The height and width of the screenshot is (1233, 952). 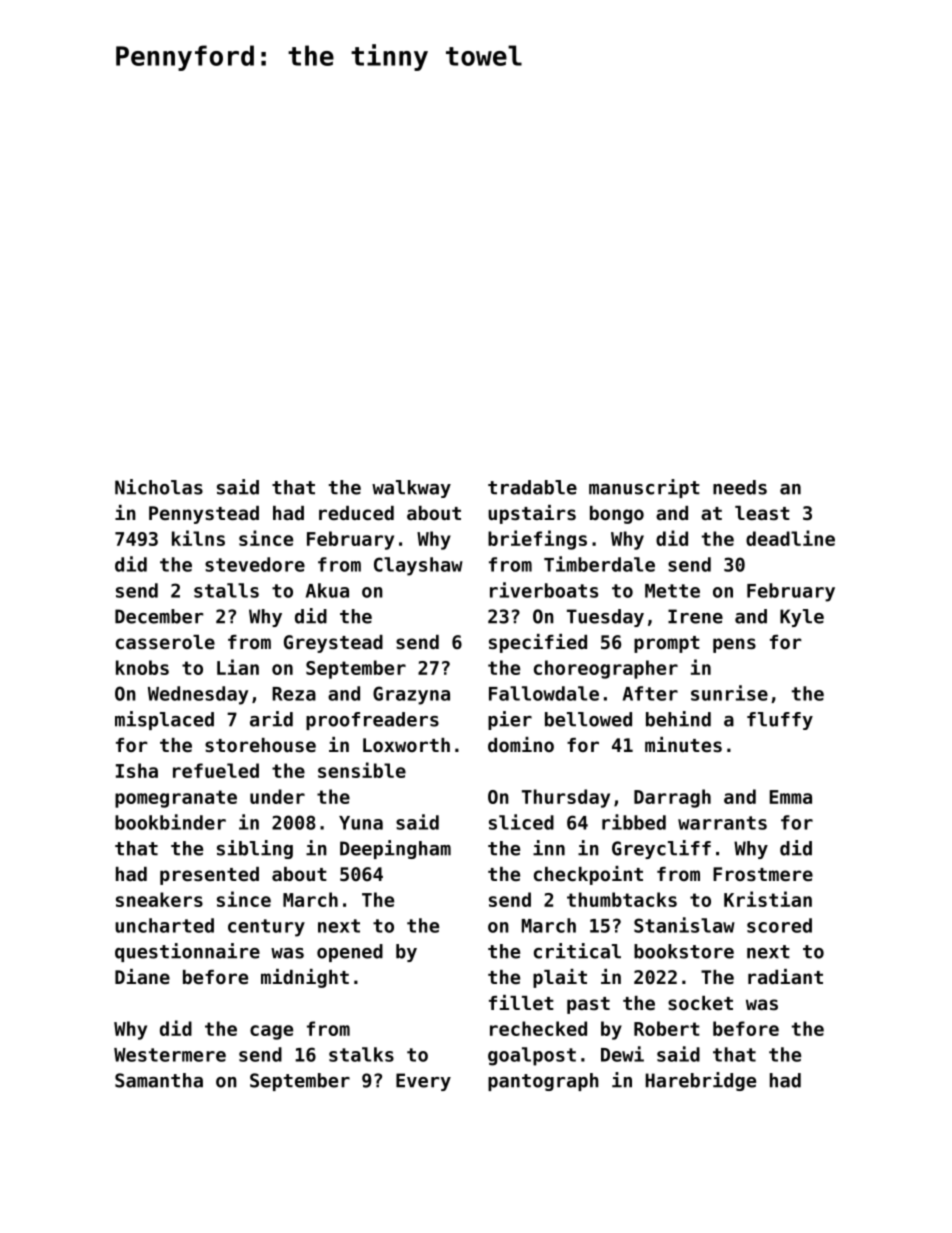 What do you see at coordinates (762, 513) in the screenshot?
I see `least` at bounding box center [762, 513].
